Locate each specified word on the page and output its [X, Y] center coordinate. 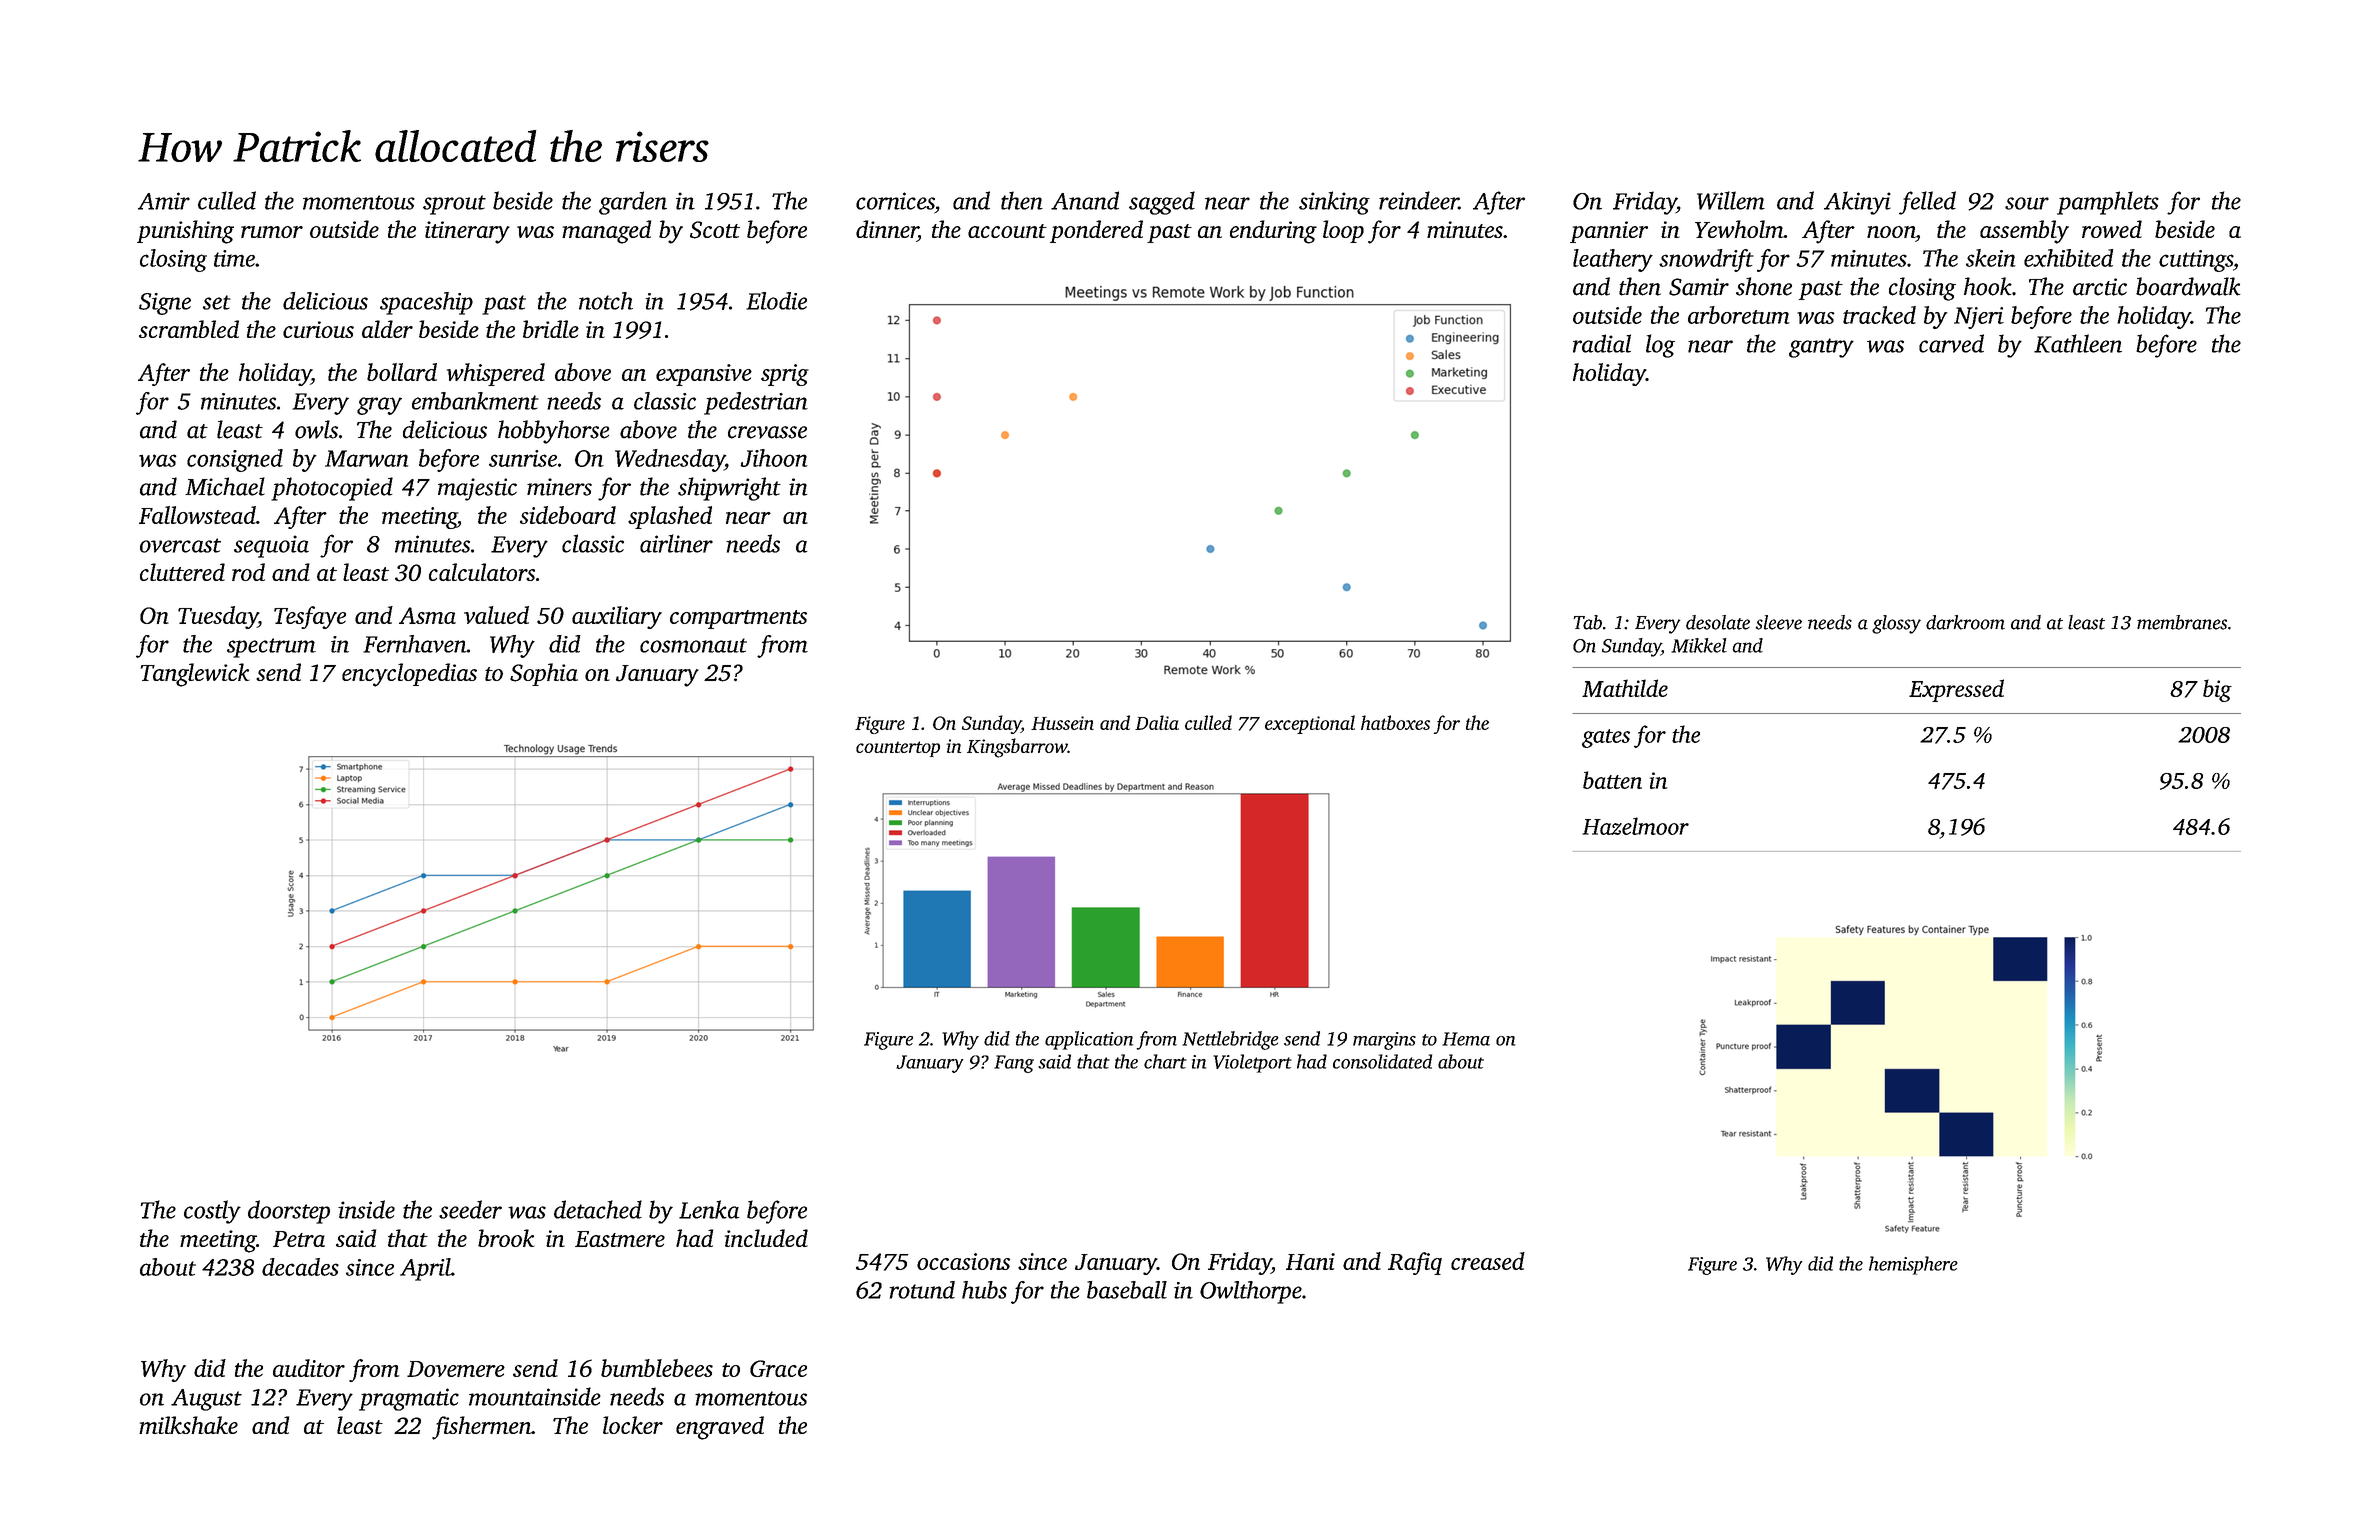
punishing [185, 232]
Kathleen [2078, 343]
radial [1602, 343]
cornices [895, 201]
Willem [1731, 200]
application [1089, 1040]
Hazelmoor [1635, 826]
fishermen [481, 1428]
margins [1384, 1041]
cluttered [182, 572]
